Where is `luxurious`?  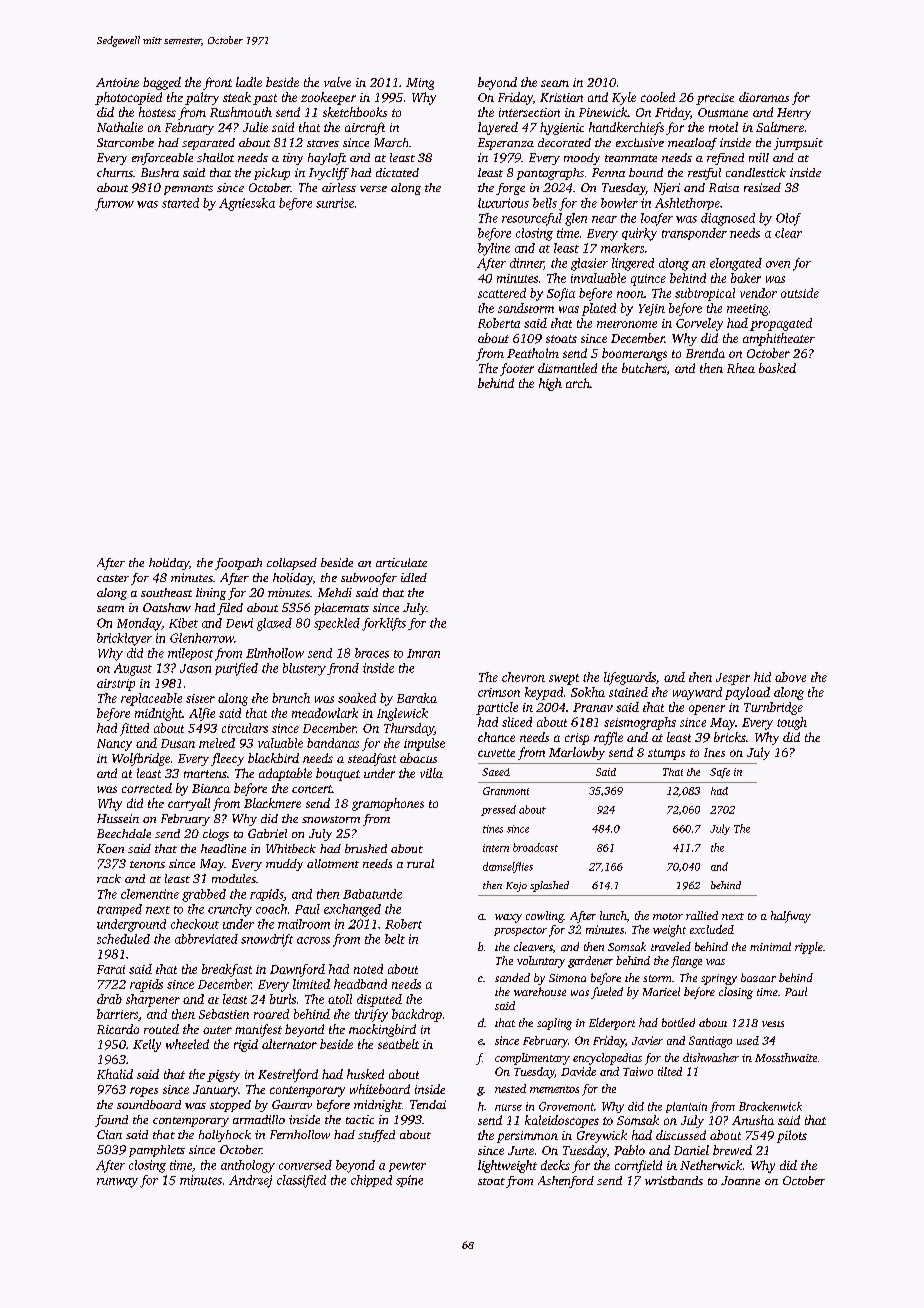 luxurious is located at coordinates (503, 203).
